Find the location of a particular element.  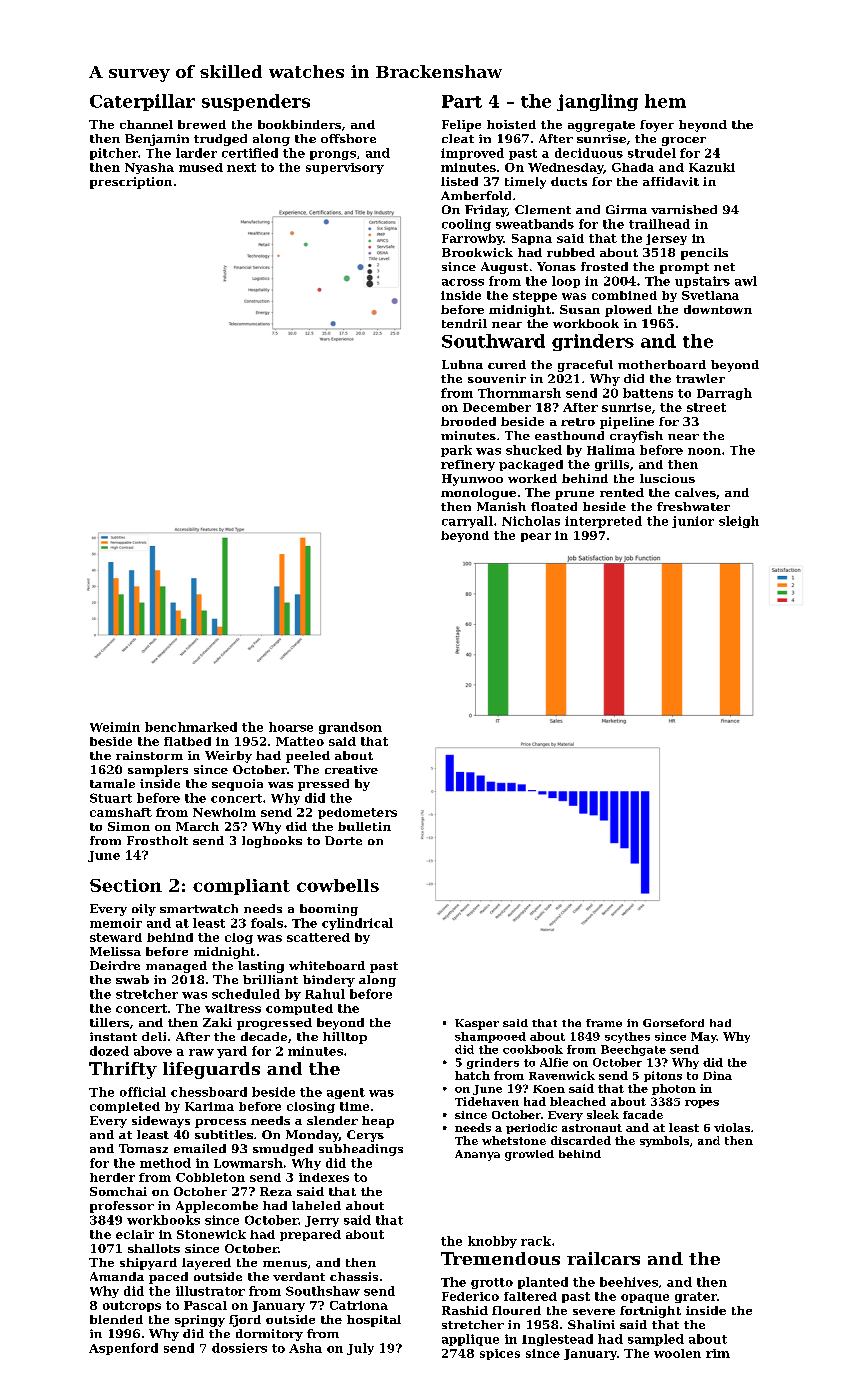

Weimin is located at coordinates (115, 727).
